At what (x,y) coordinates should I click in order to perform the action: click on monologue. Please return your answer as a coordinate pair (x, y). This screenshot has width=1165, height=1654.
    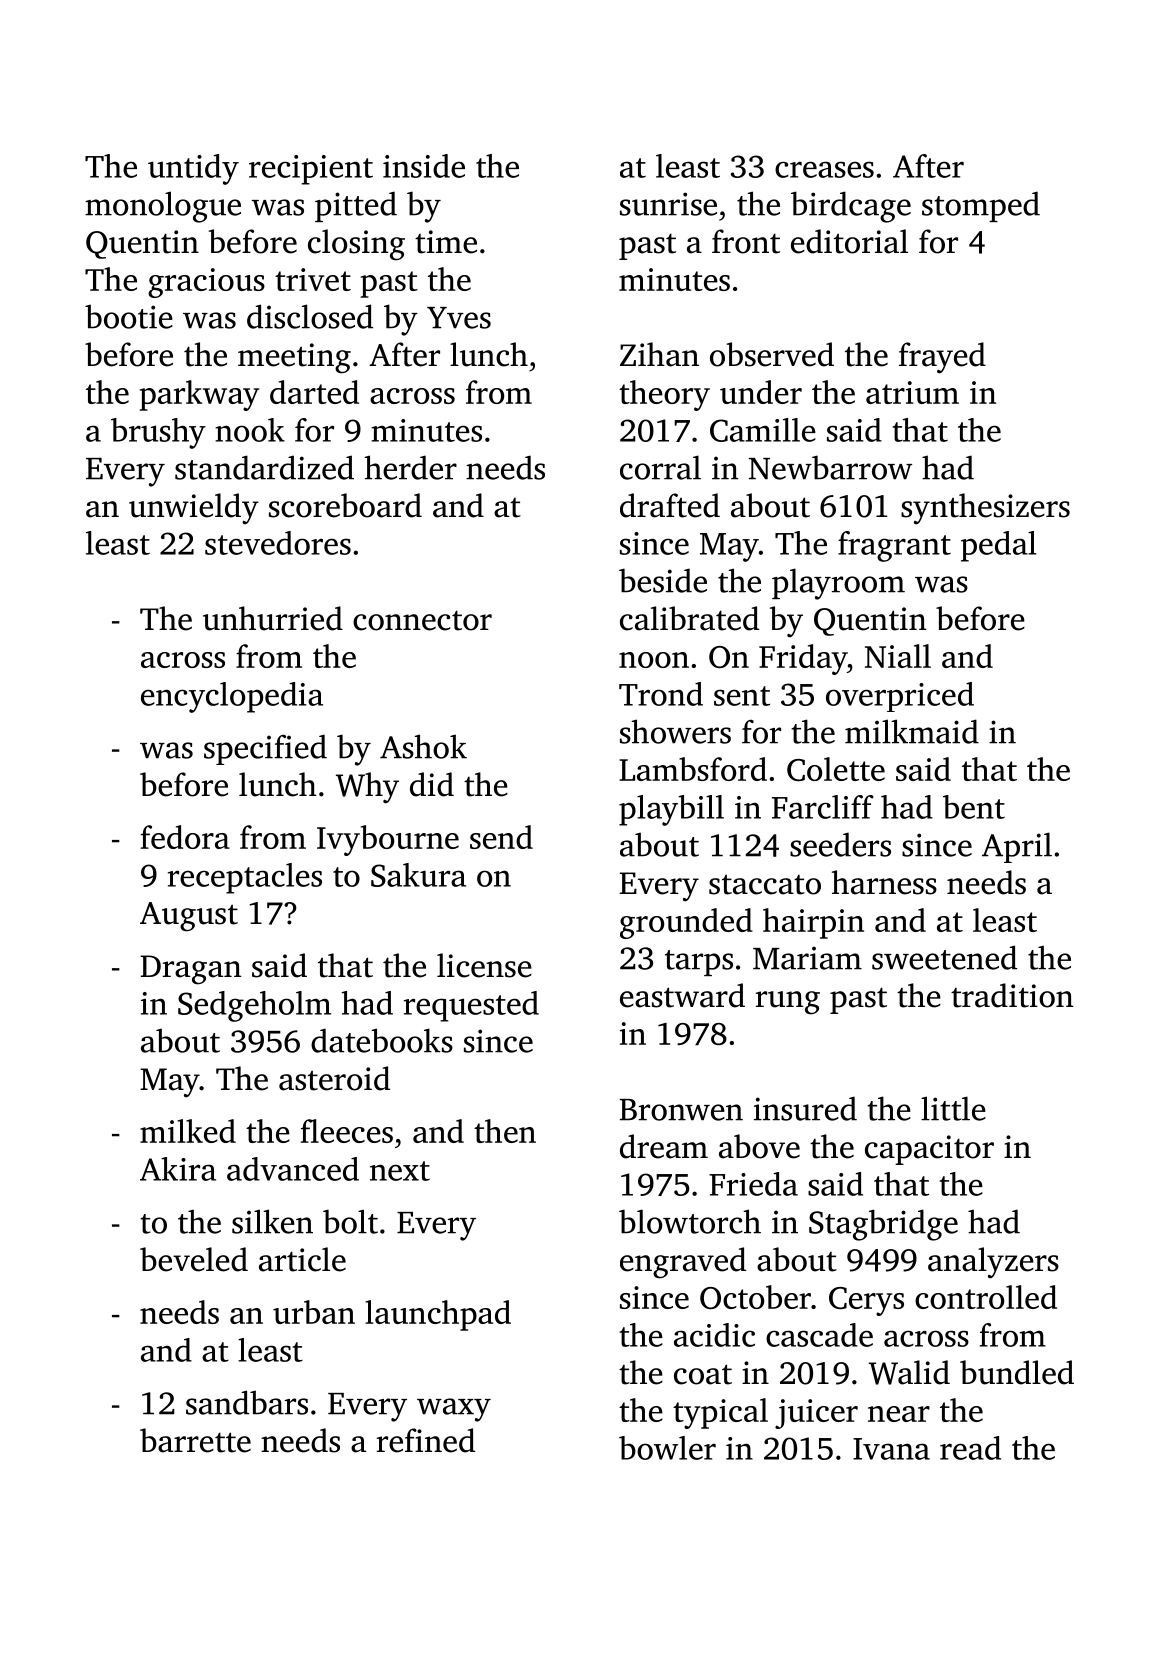
    Looking at the image, I should click on (163, 207).
